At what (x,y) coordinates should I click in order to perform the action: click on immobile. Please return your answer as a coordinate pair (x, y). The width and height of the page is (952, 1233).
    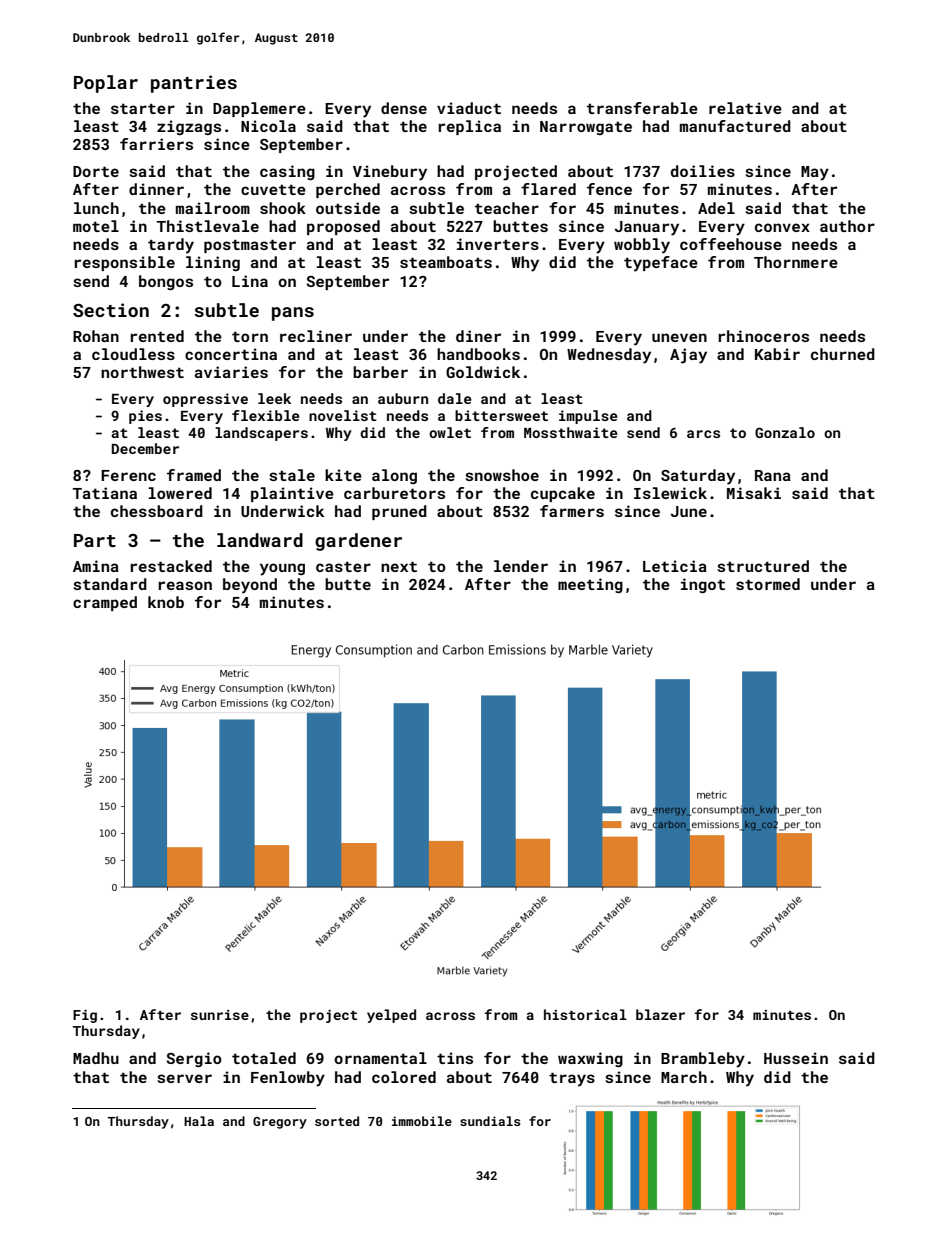
    Looking at the image, I should click on (422, 1121).
